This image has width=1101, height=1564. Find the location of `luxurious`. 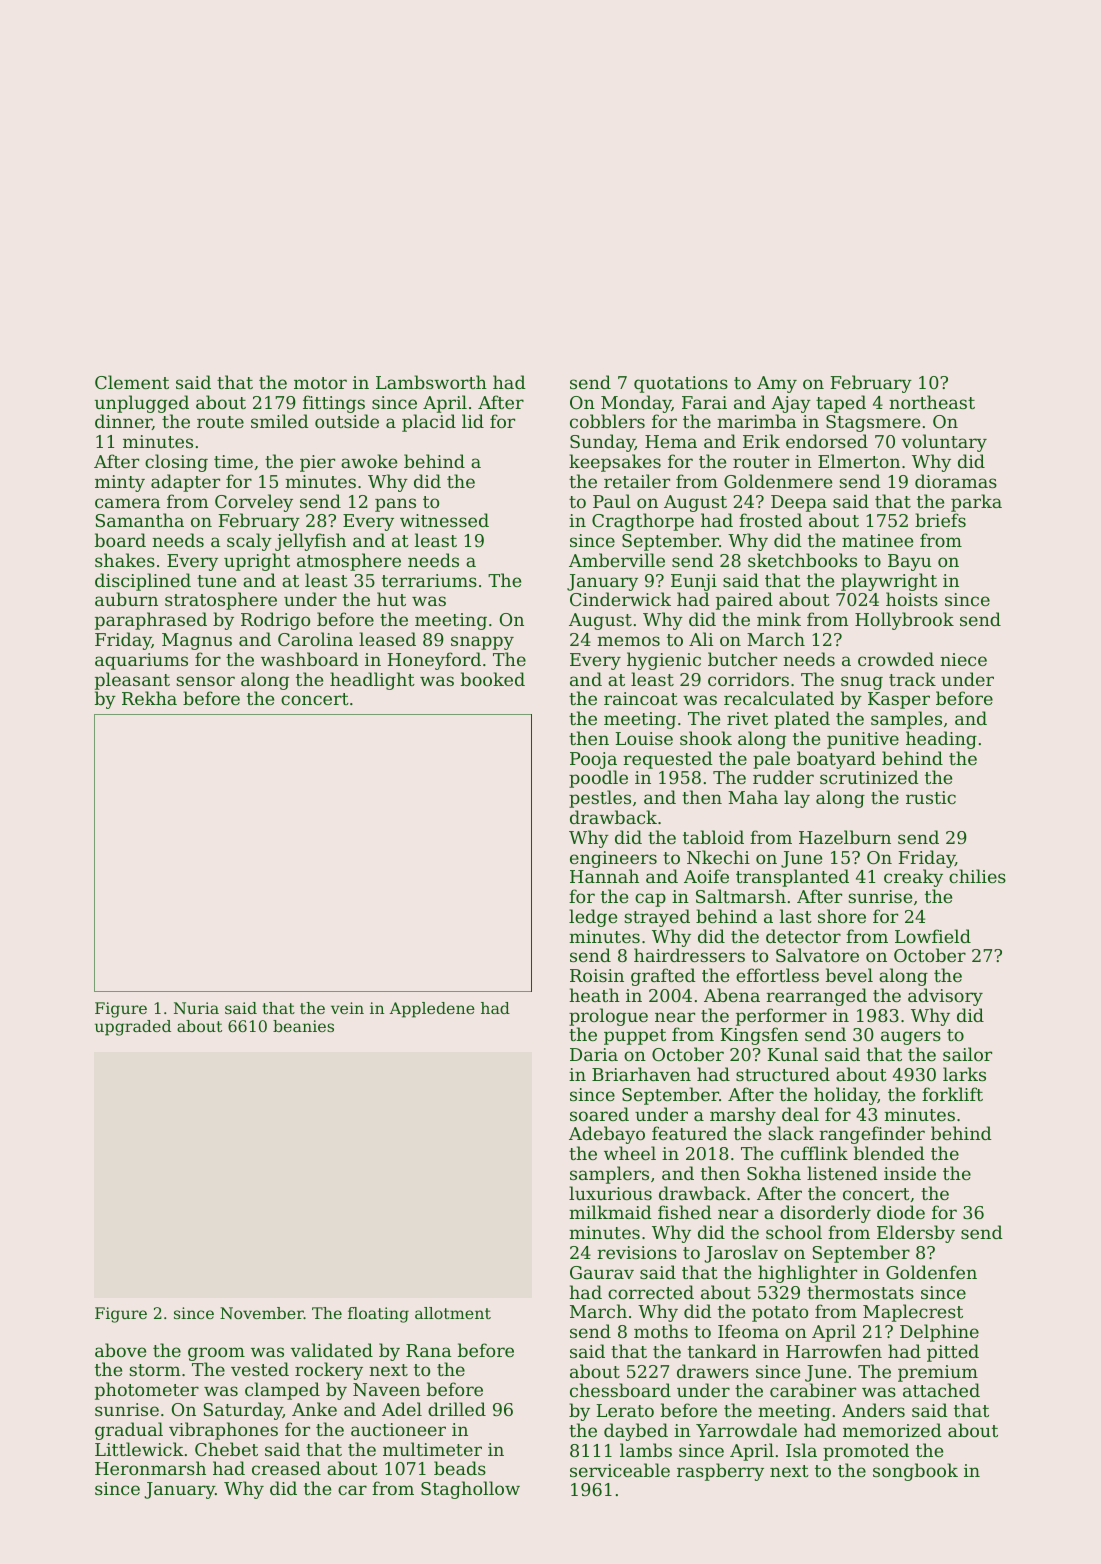

luxurious is located at coordinates (610, 1193).
